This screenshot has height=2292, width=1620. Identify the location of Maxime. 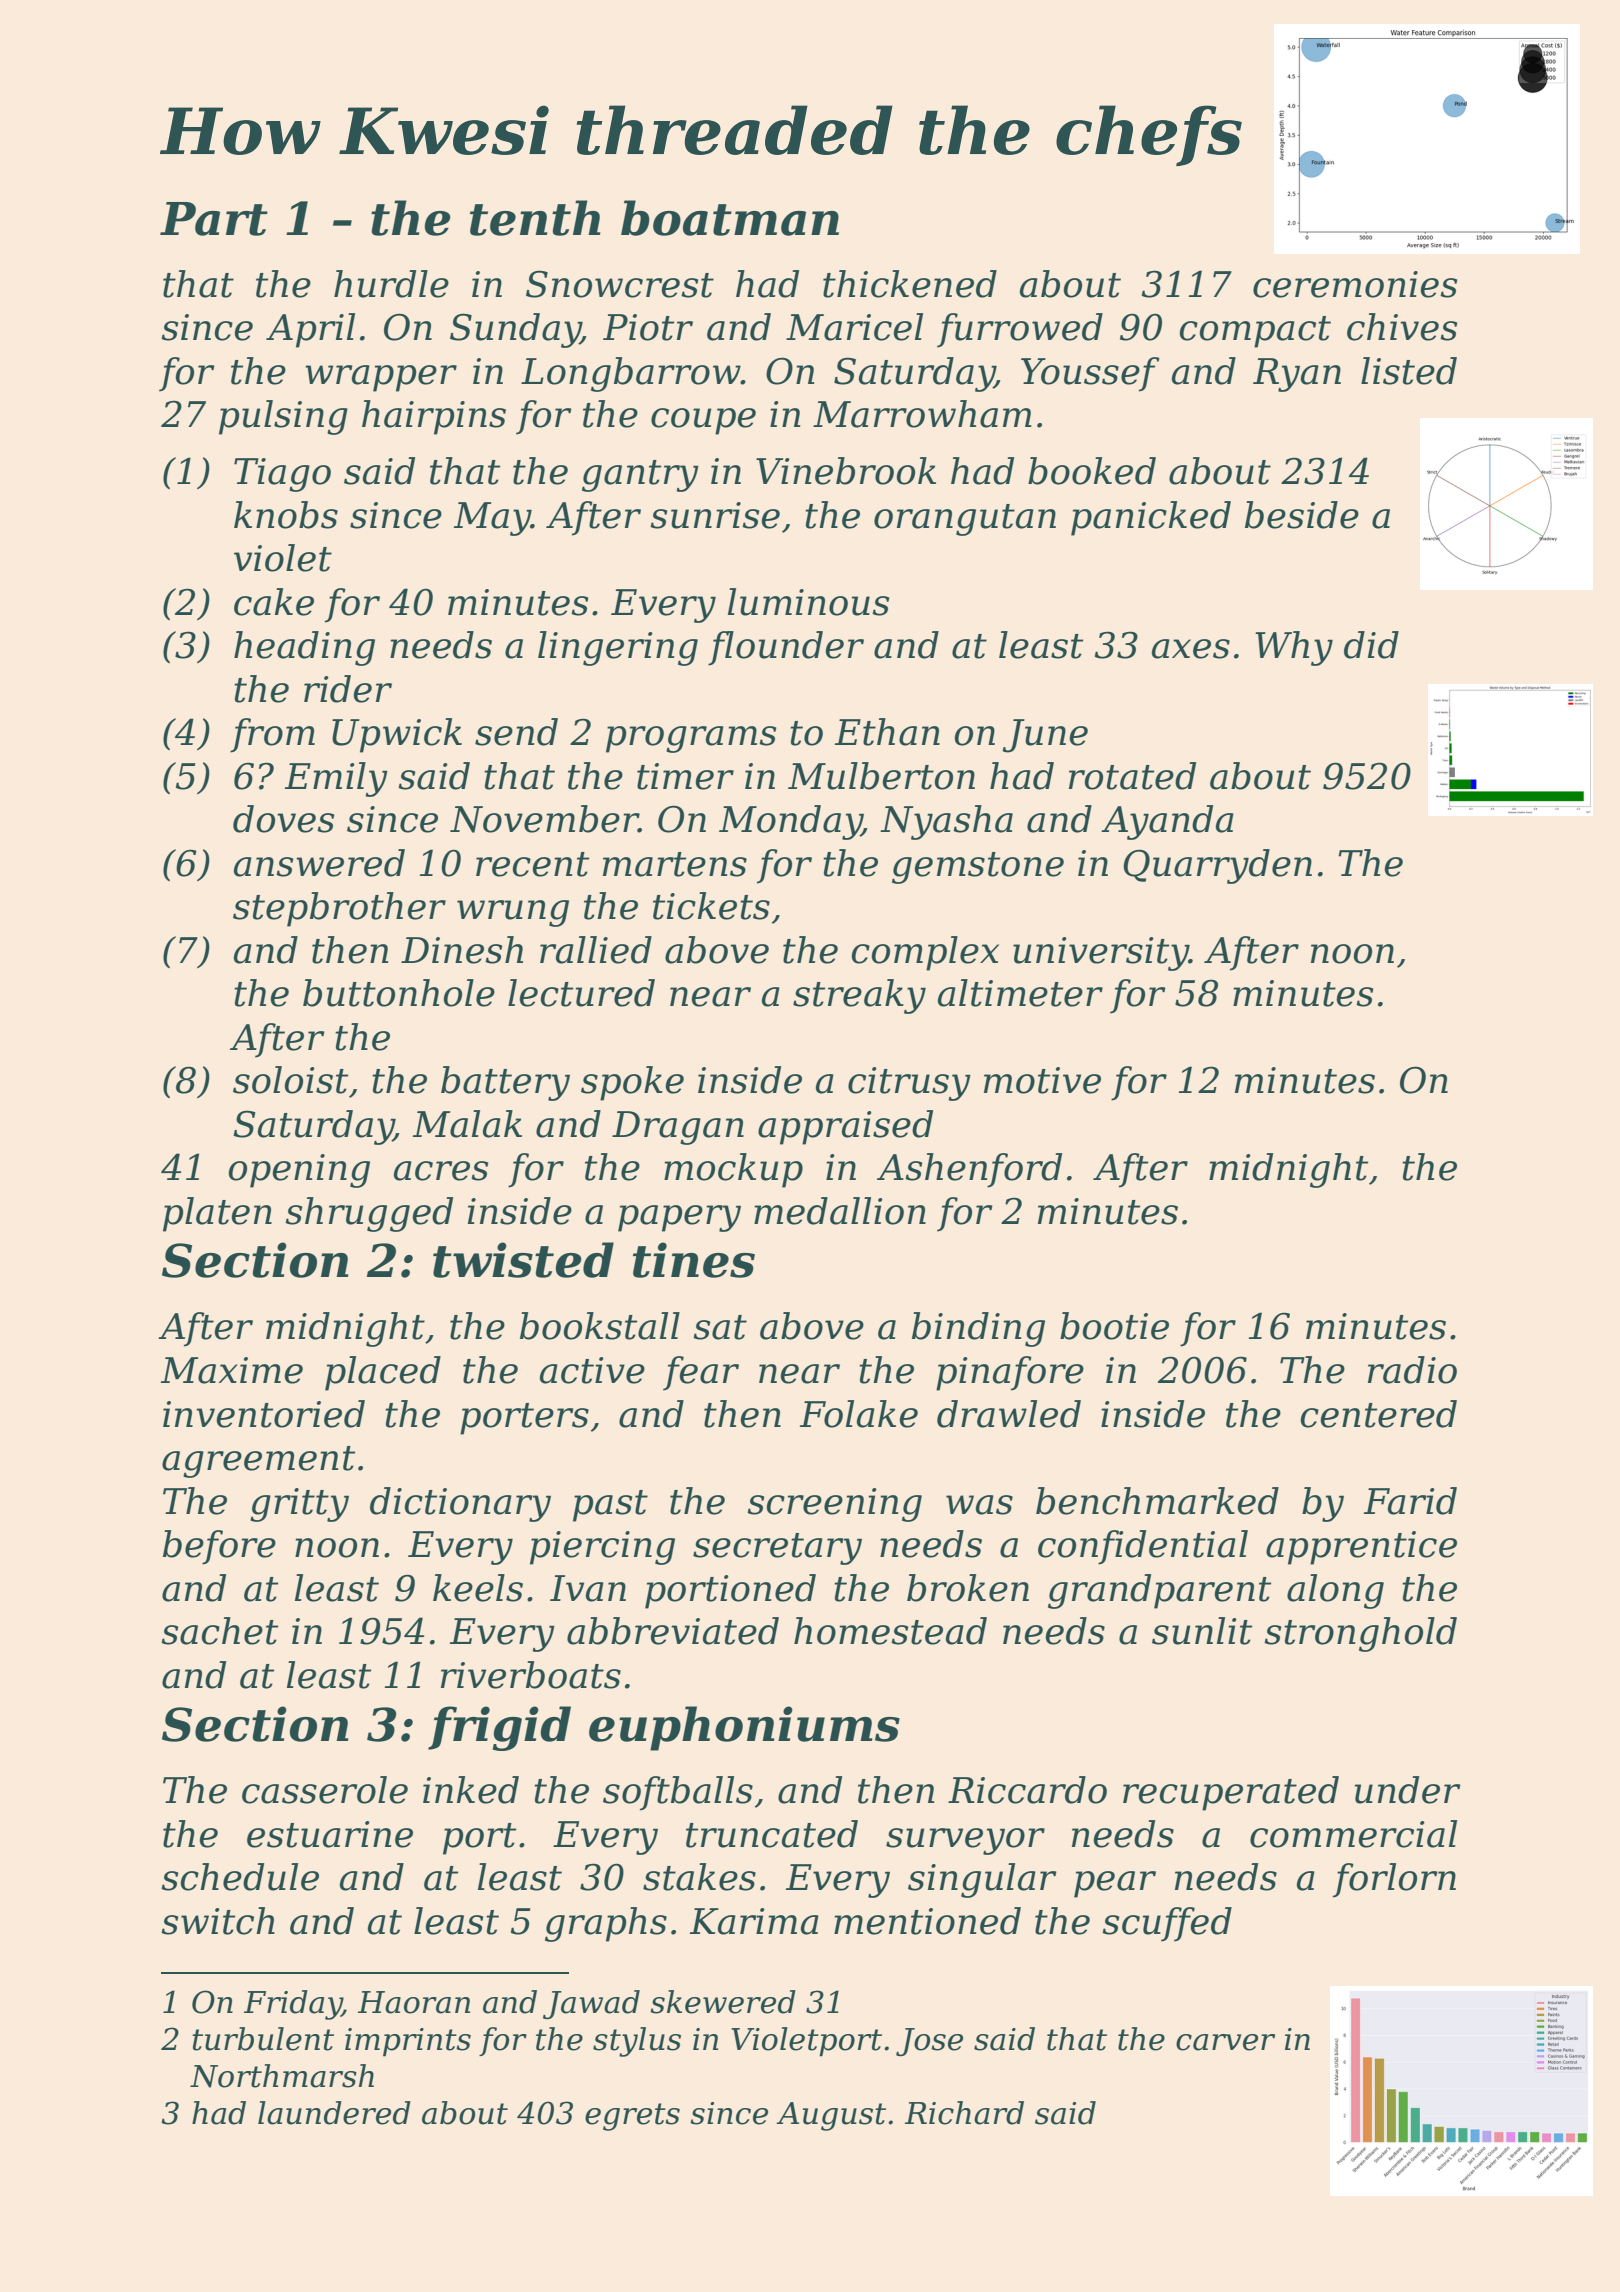
(232, 1370).
